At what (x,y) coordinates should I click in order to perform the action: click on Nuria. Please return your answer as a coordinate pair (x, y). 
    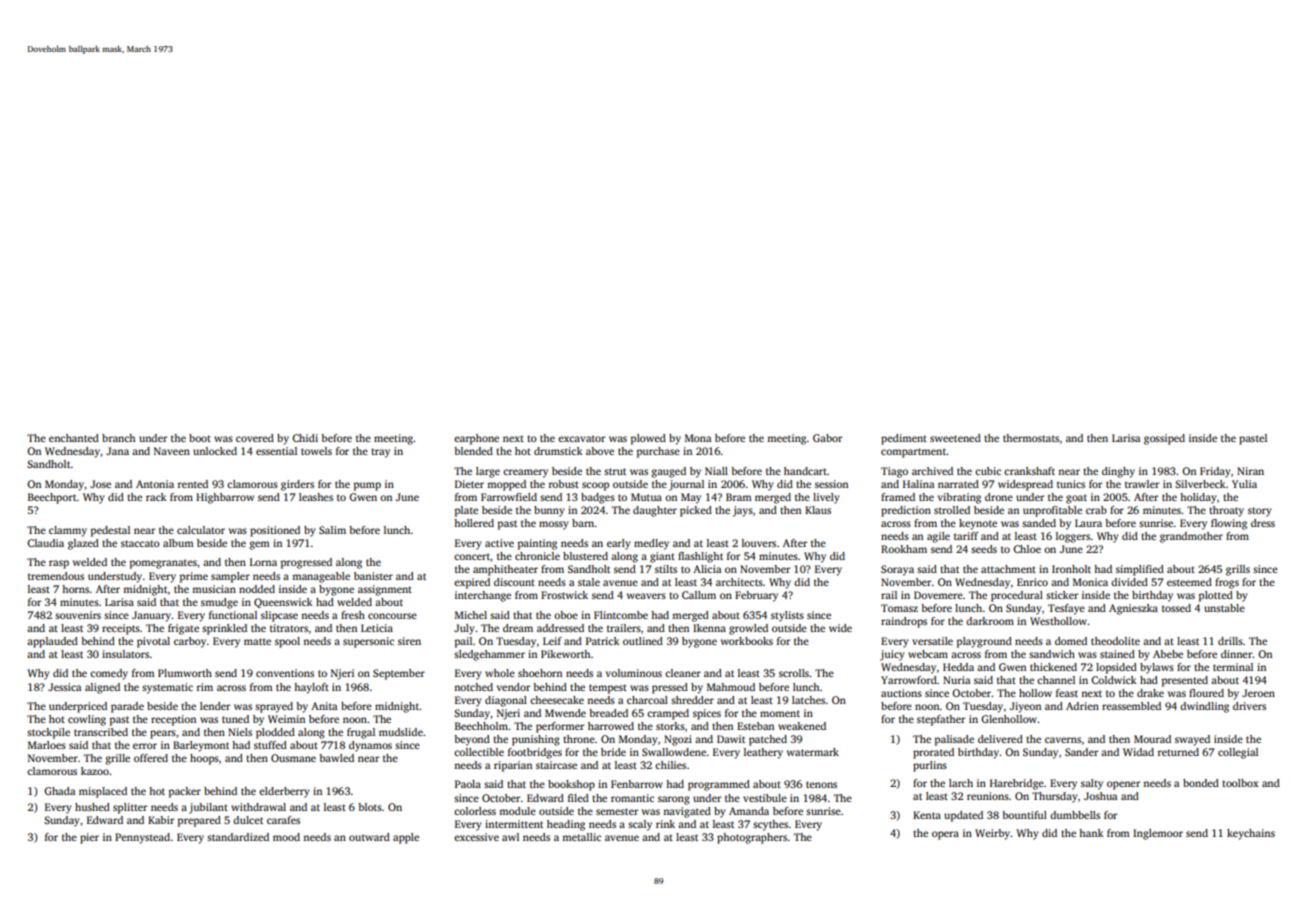
    Looking at the image, I should click on (956, 680).
